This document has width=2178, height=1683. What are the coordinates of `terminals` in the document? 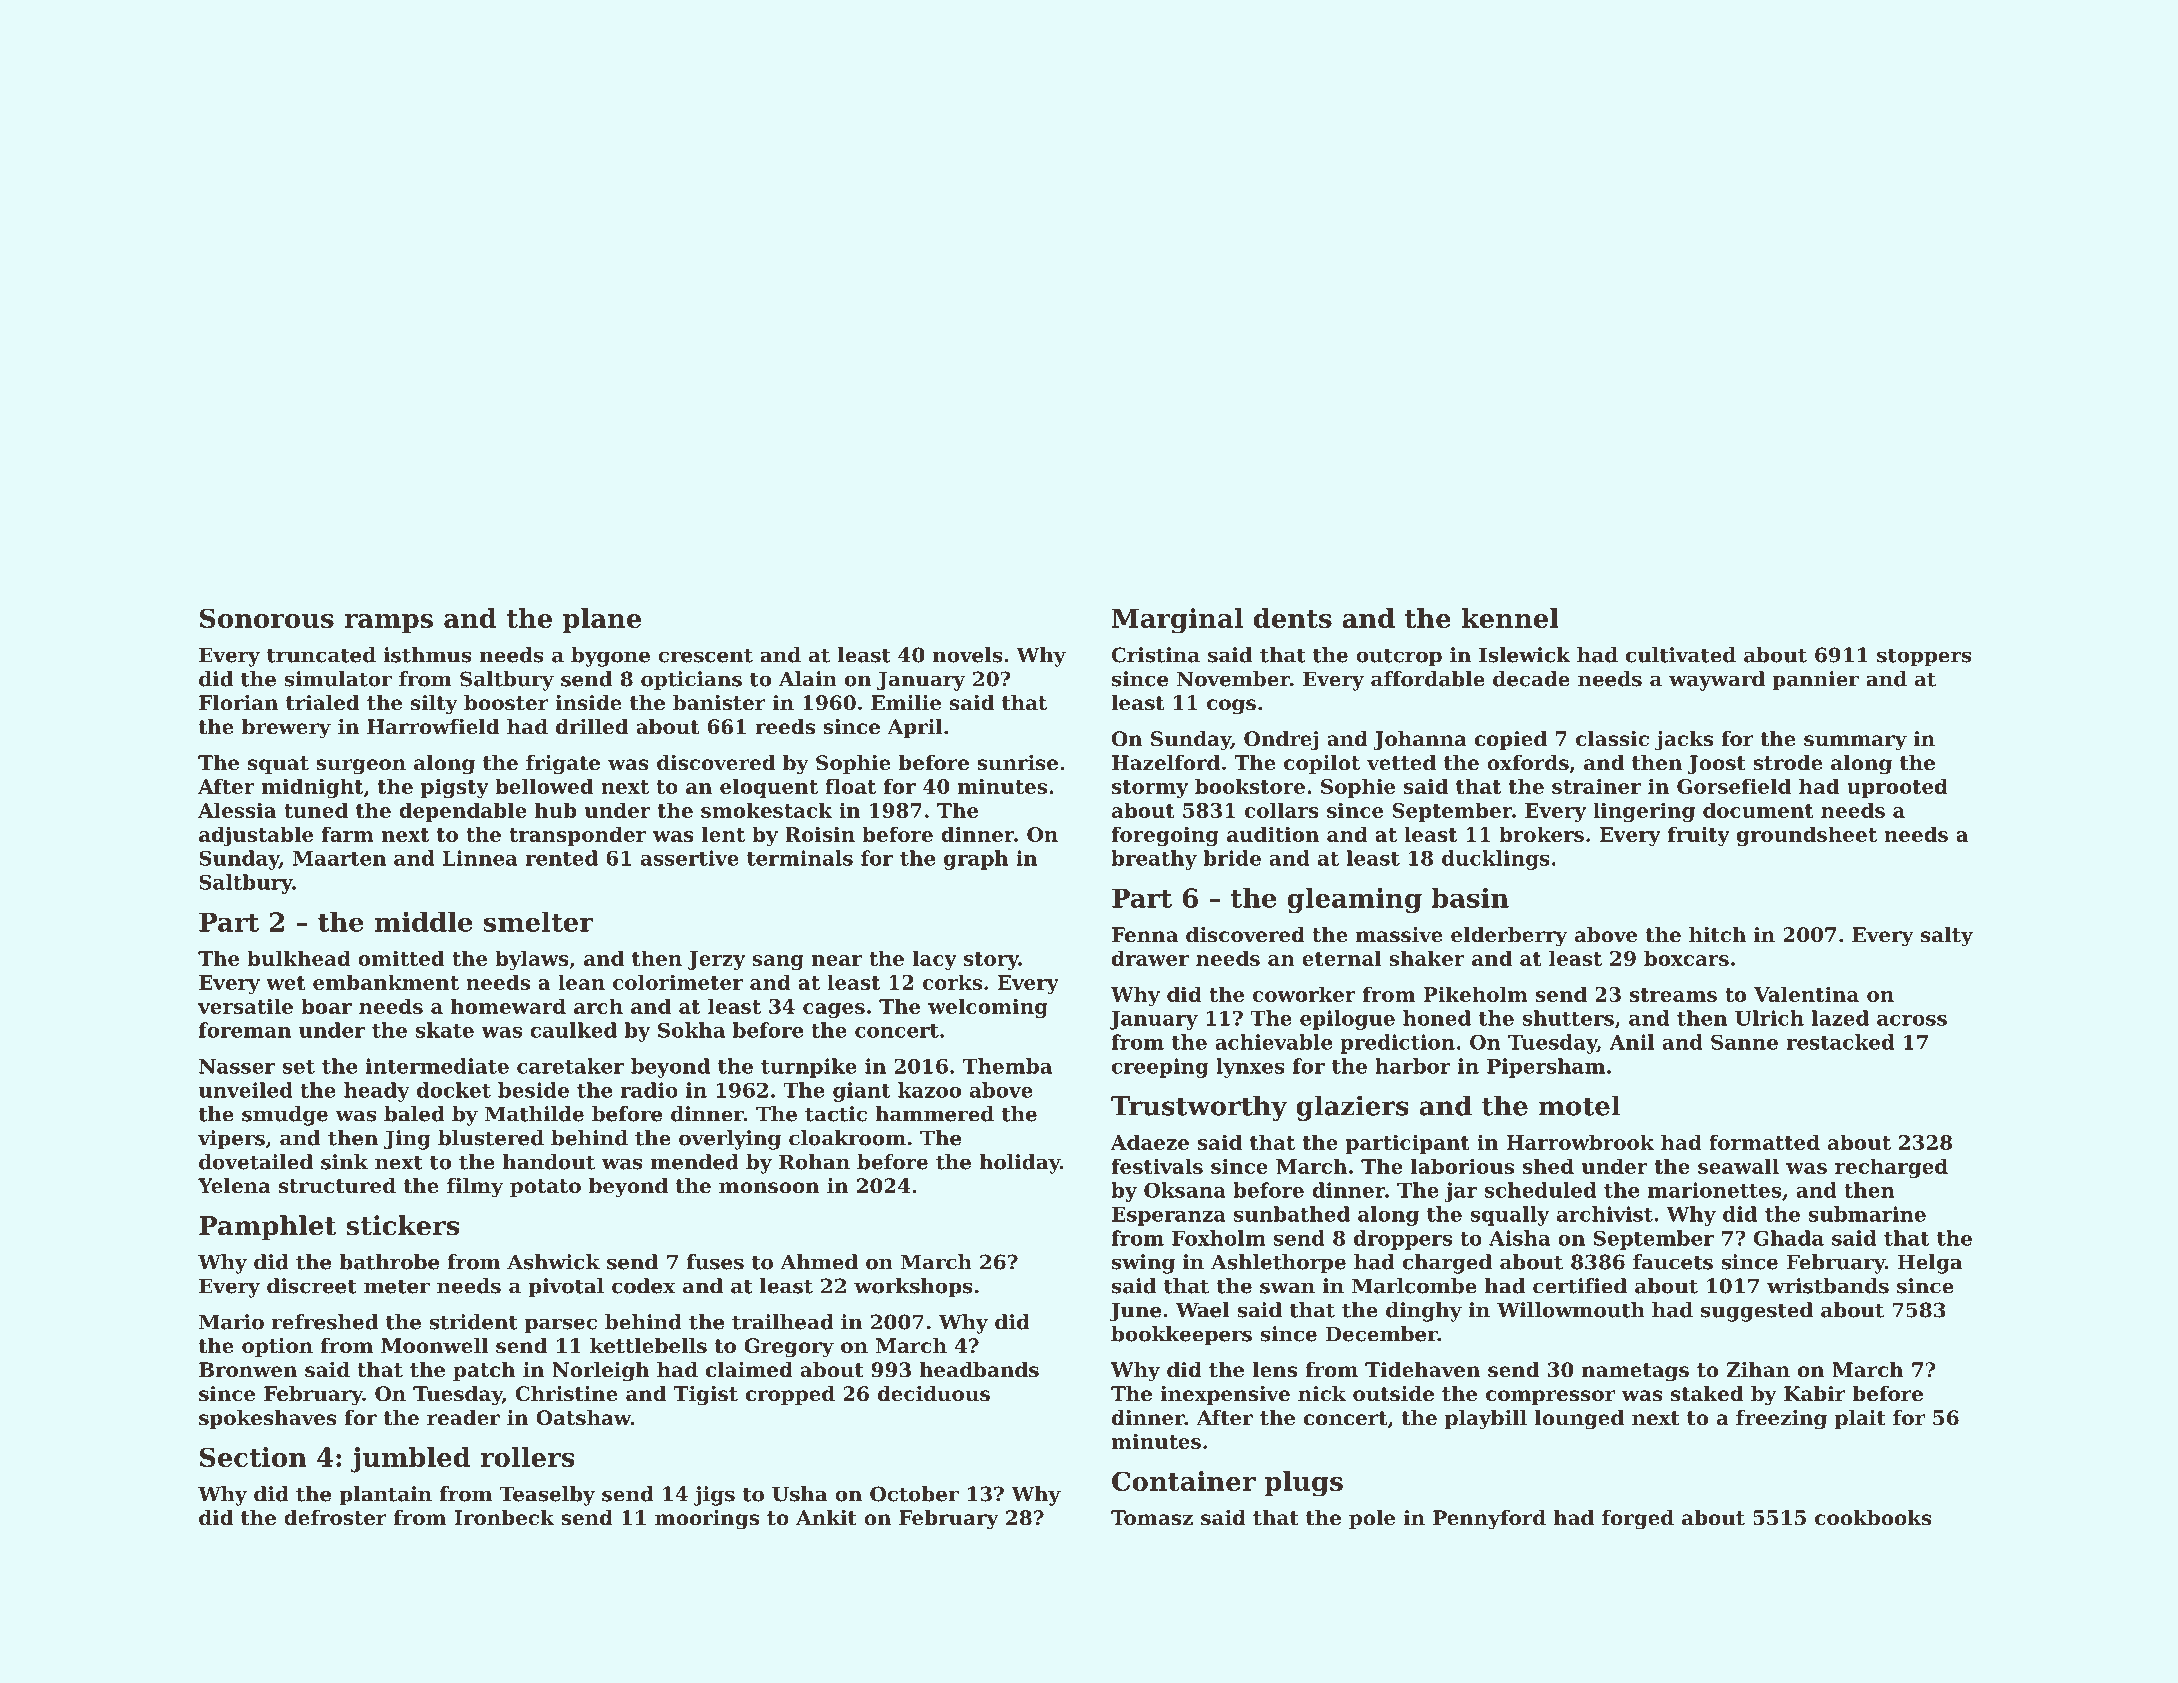 It's located at (800, 858).
